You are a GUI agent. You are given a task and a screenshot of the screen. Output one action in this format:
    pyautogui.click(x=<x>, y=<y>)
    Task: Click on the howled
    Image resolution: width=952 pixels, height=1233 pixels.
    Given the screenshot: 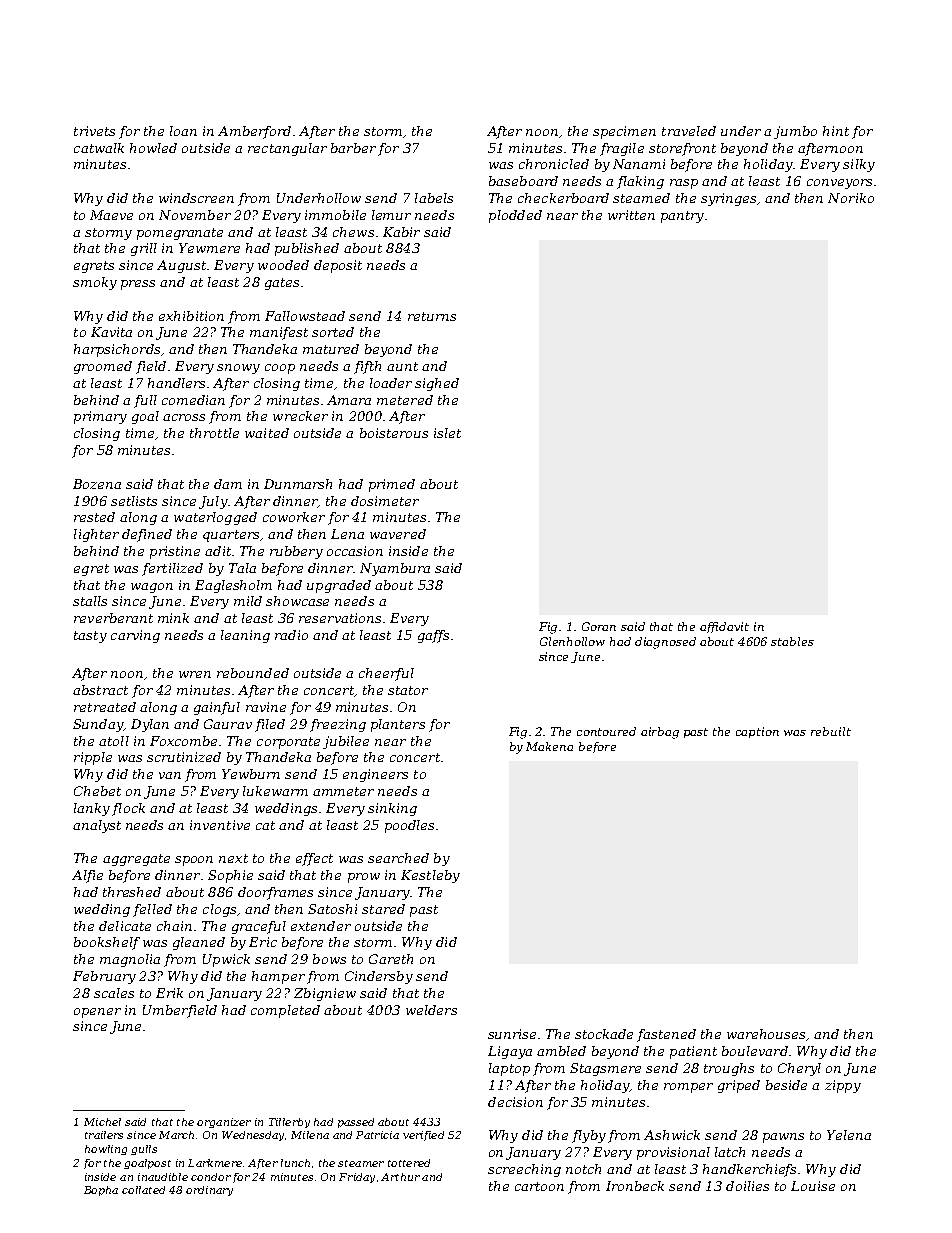 What is the action you would take?
    pyautogui.click(x=153, y=148)
